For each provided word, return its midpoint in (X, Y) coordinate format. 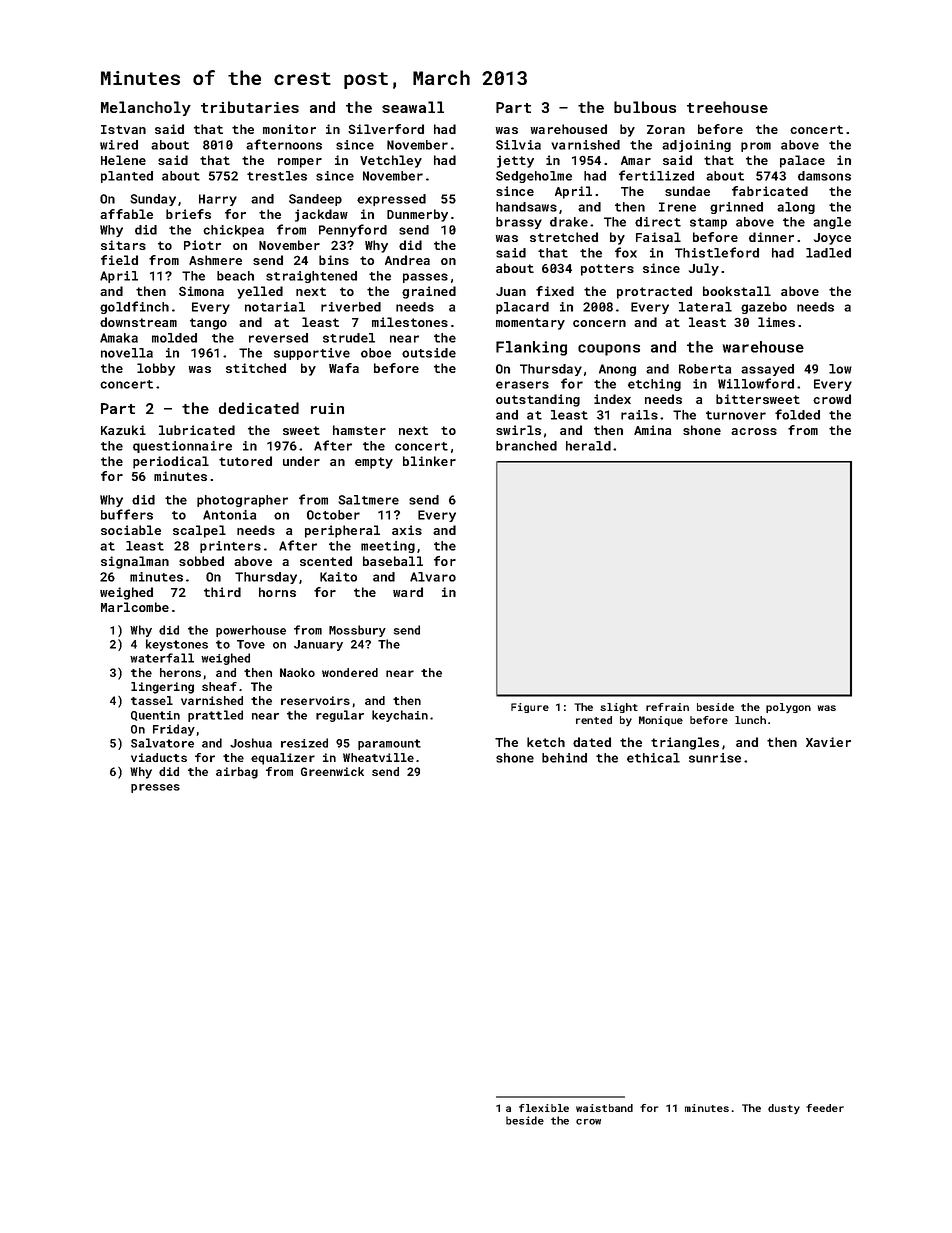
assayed (767, 370)
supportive (312, 354)
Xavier (828, 742)
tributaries (250, 107)
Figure (530, 708)
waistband (604, 1108)
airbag (237, 773)
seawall (413, 107)
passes (425, 278)
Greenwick (332, 771)
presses (155, 788)
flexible (544, 1108)
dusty (784, 1109)
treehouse (727, 107)
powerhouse (251, 631)
